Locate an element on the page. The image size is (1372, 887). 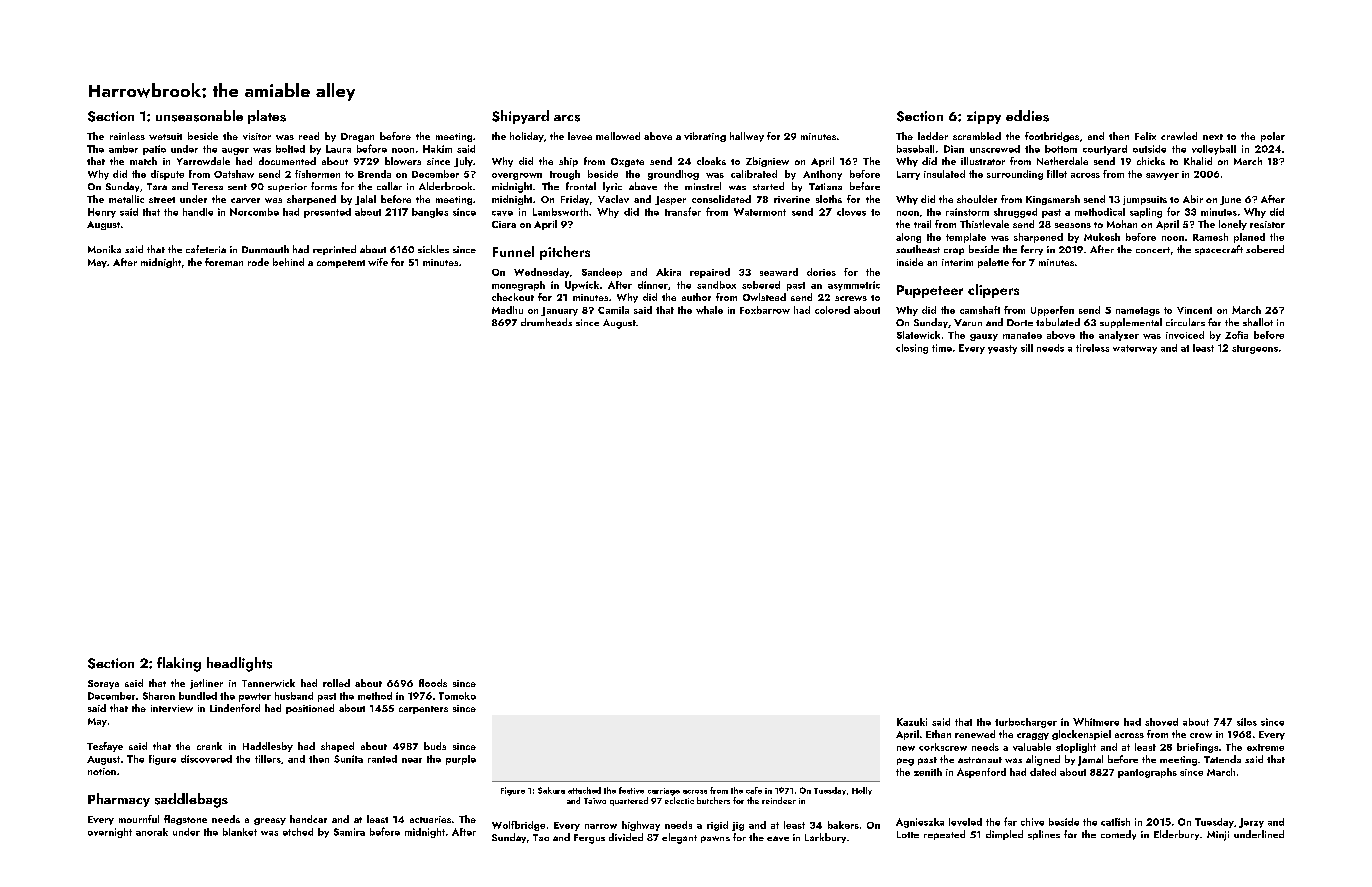
bangles is located at coordinates (430, 213).
